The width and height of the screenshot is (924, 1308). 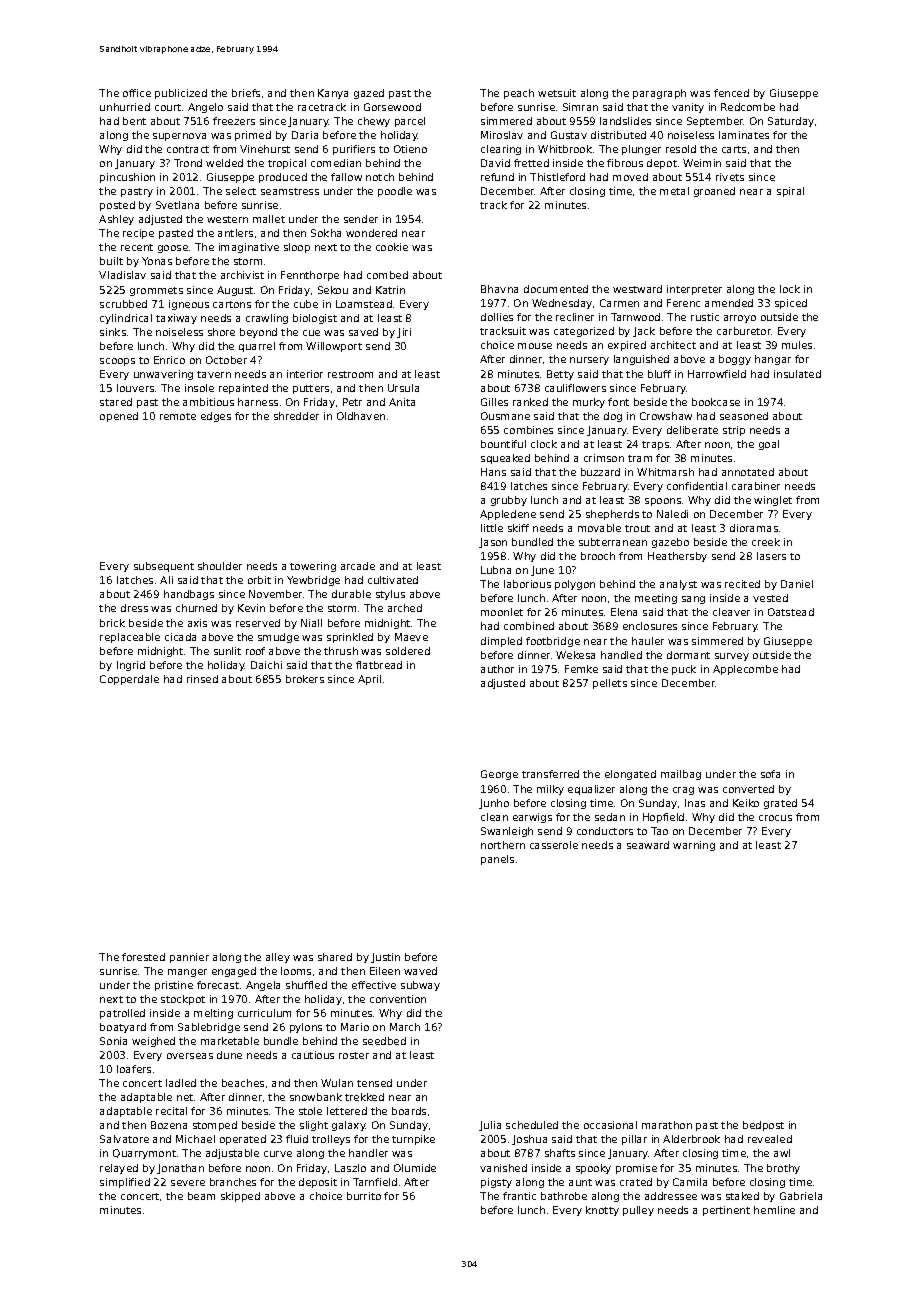 I want to click on wetsuit, so click(x=557, y=93).
